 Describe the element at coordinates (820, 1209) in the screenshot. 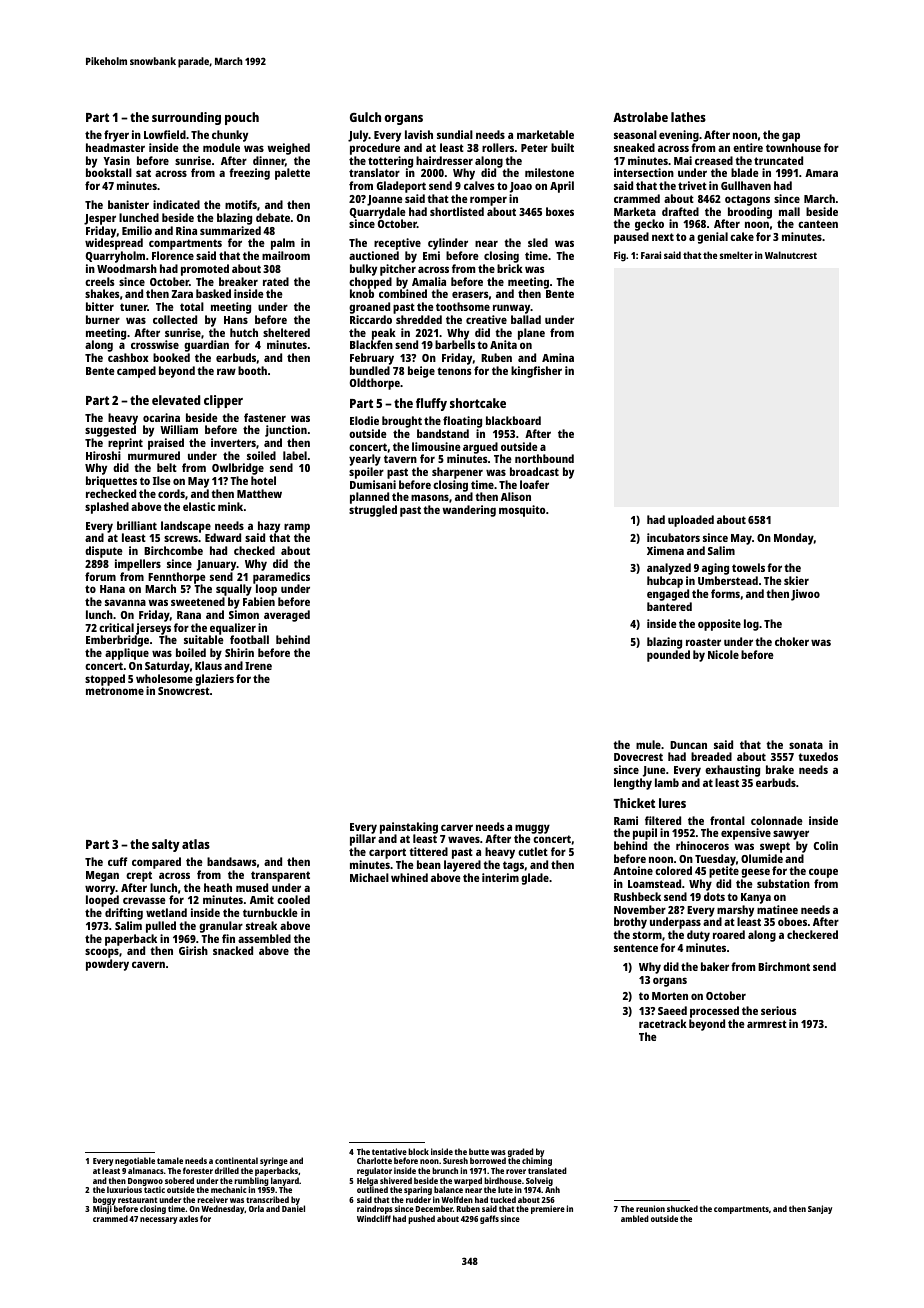

I see `Sanjay` at that location.
